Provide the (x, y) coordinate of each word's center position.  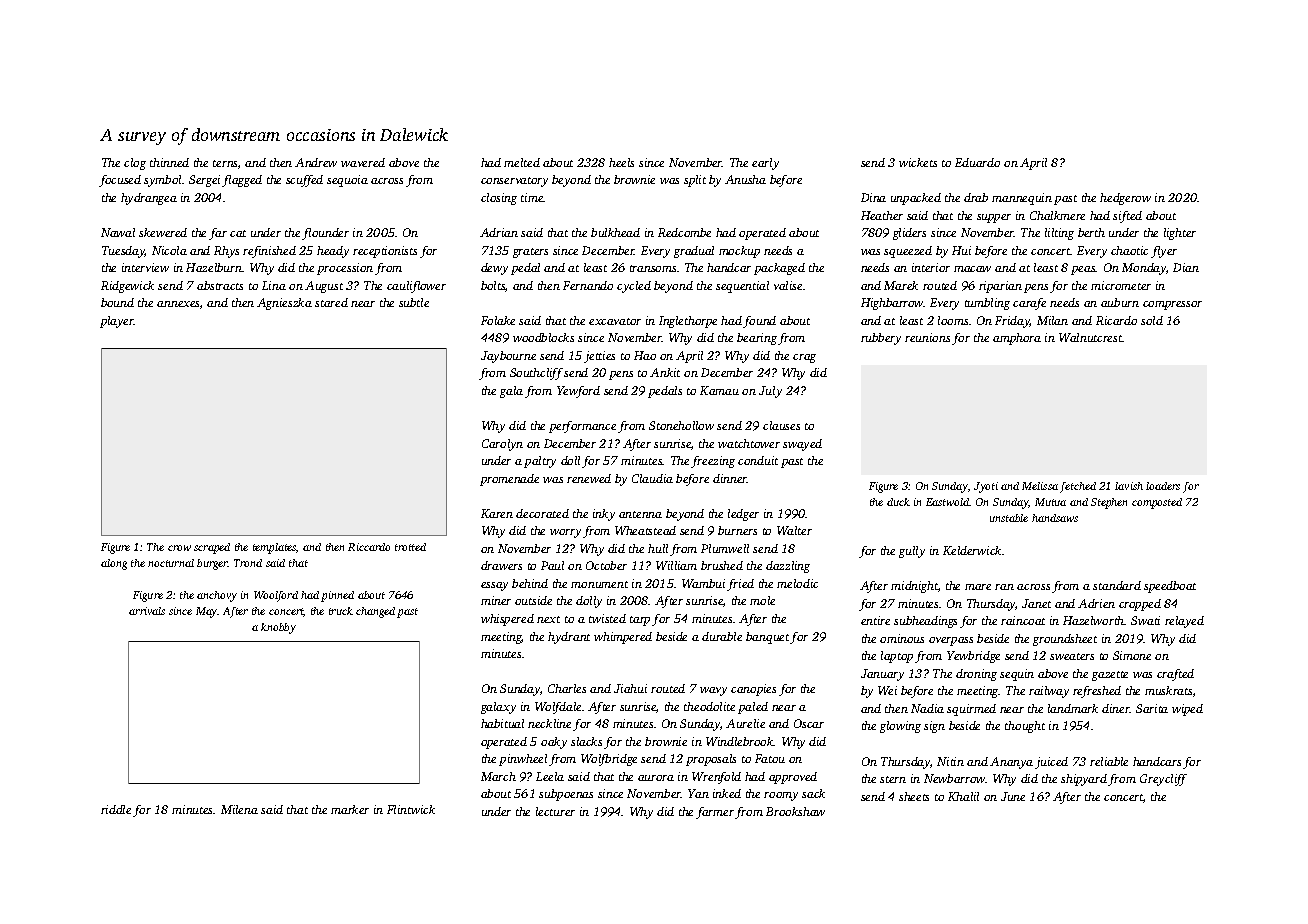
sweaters (1072, 656)
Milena (239, 809)
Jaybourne (508, 357)
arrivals (147, 611)
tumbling (987, 304)
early (765, 164)
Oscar (809, 723)
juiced (1051, 763)
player (117, 322)
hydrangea (149, 199)
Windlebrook (740, 741)
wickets (918, 162)
